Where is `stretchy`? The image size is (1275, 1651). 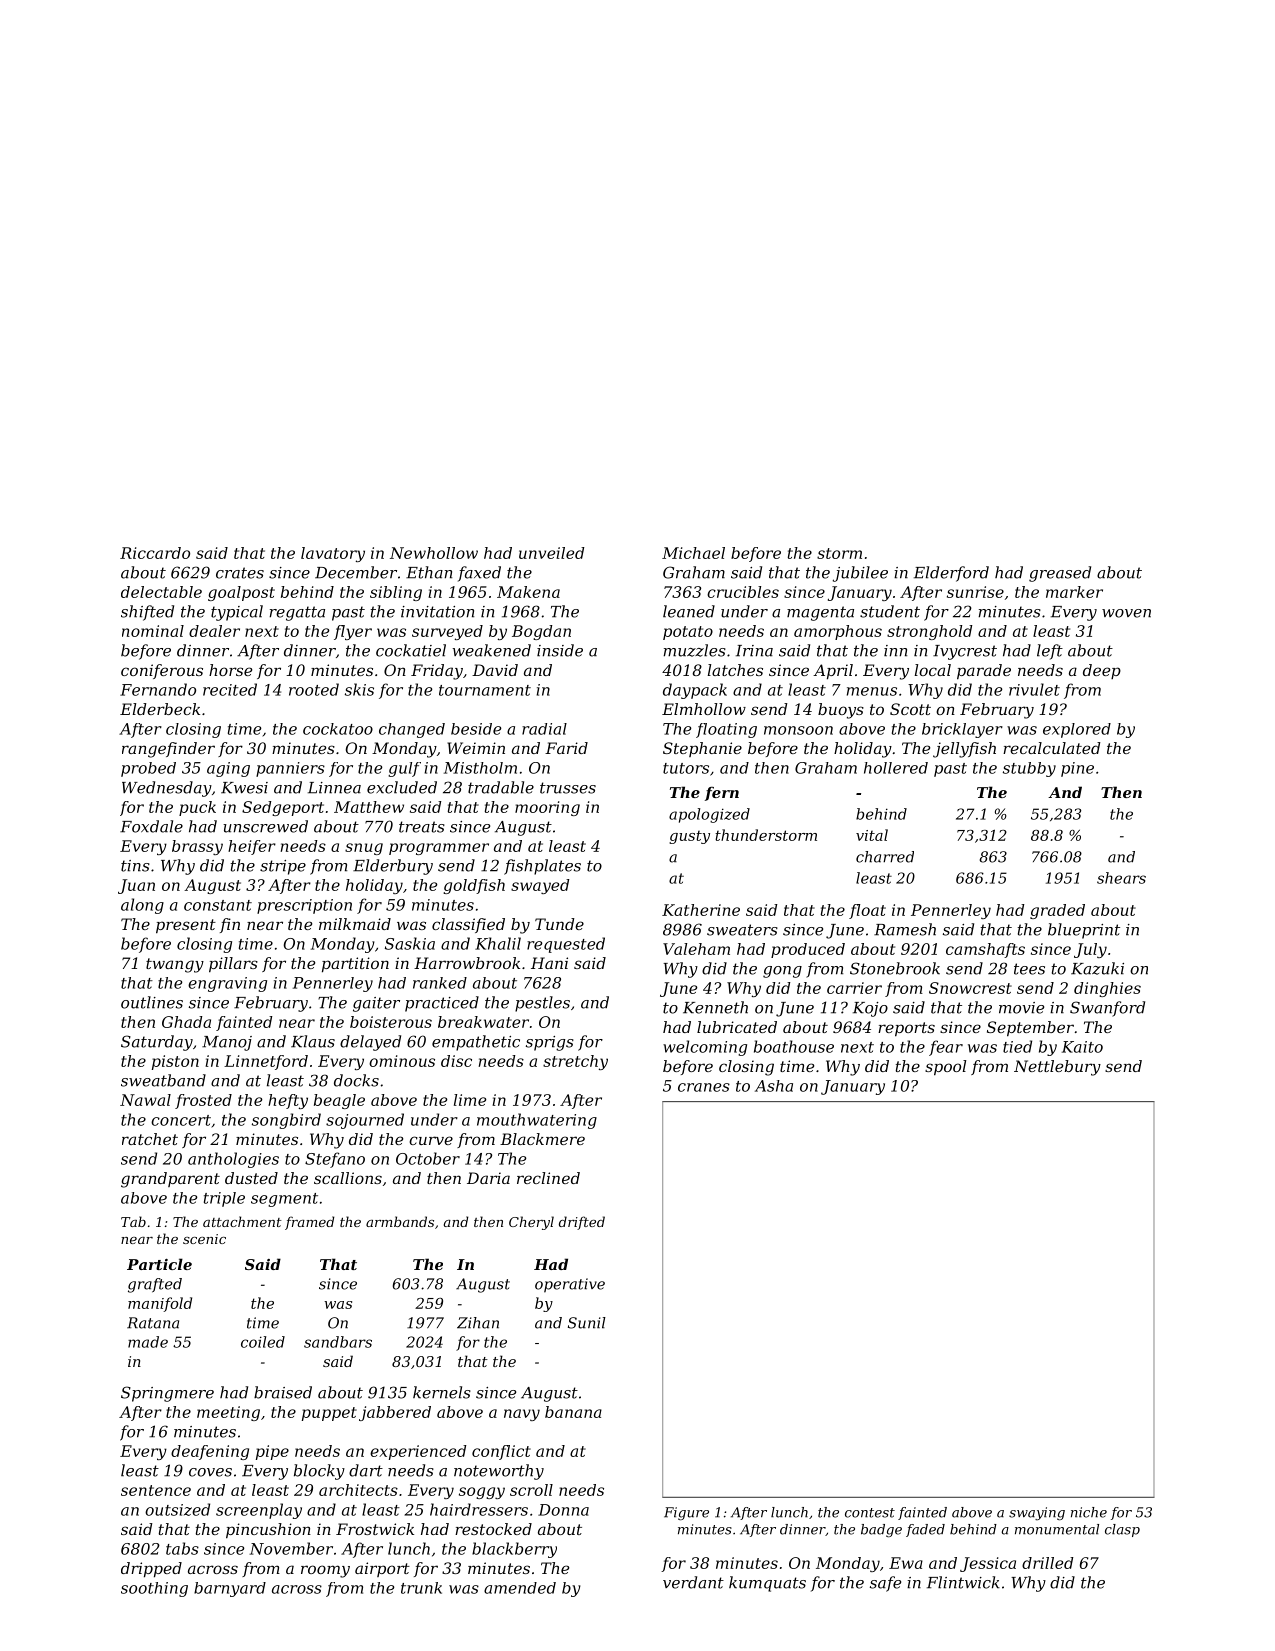 stretchy is located at coordinates (575, 1062).
